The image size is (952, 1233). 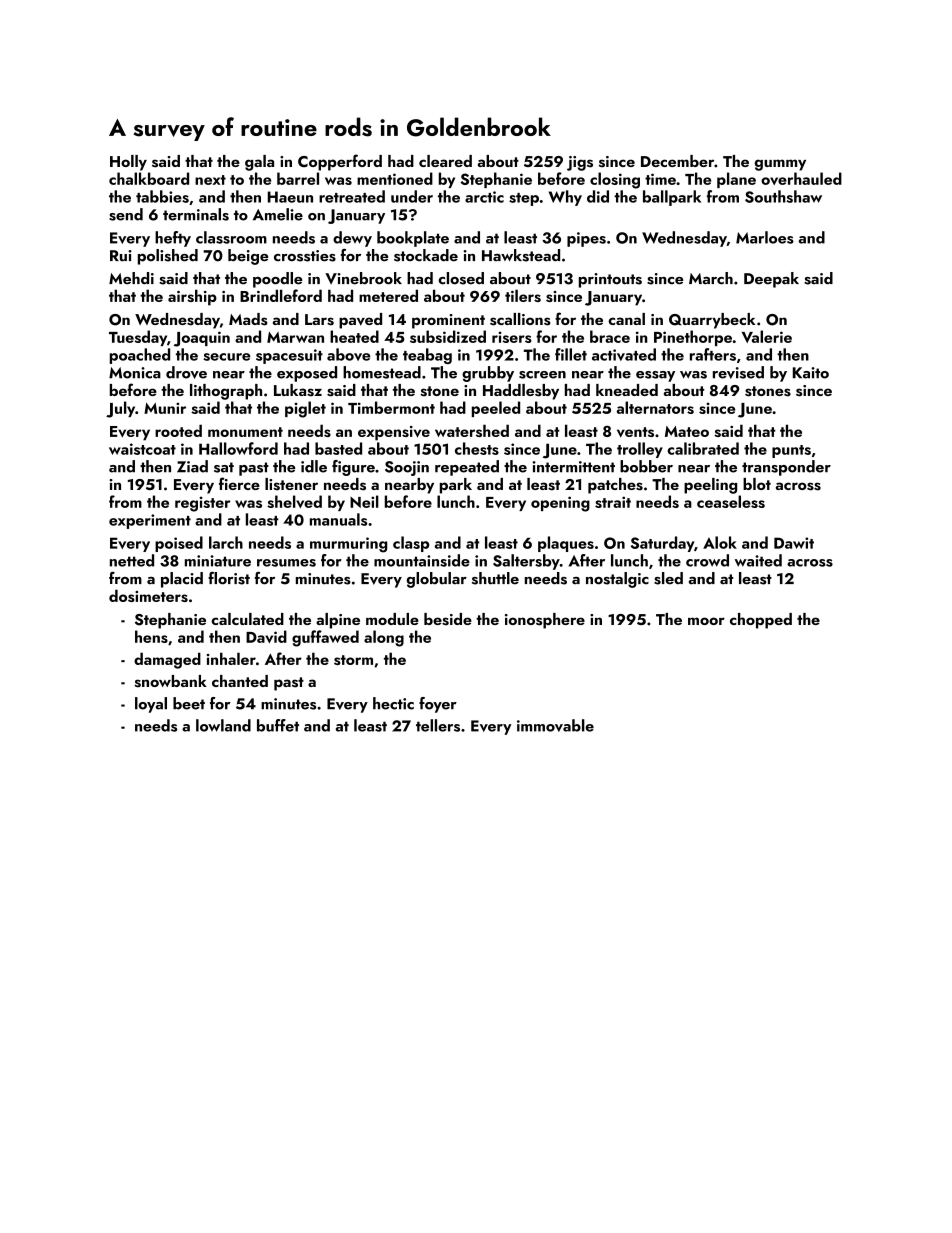 What do you see at coordinates (202, 504) in the screenshot?
I see `register` at bounding box center [202, 504].
